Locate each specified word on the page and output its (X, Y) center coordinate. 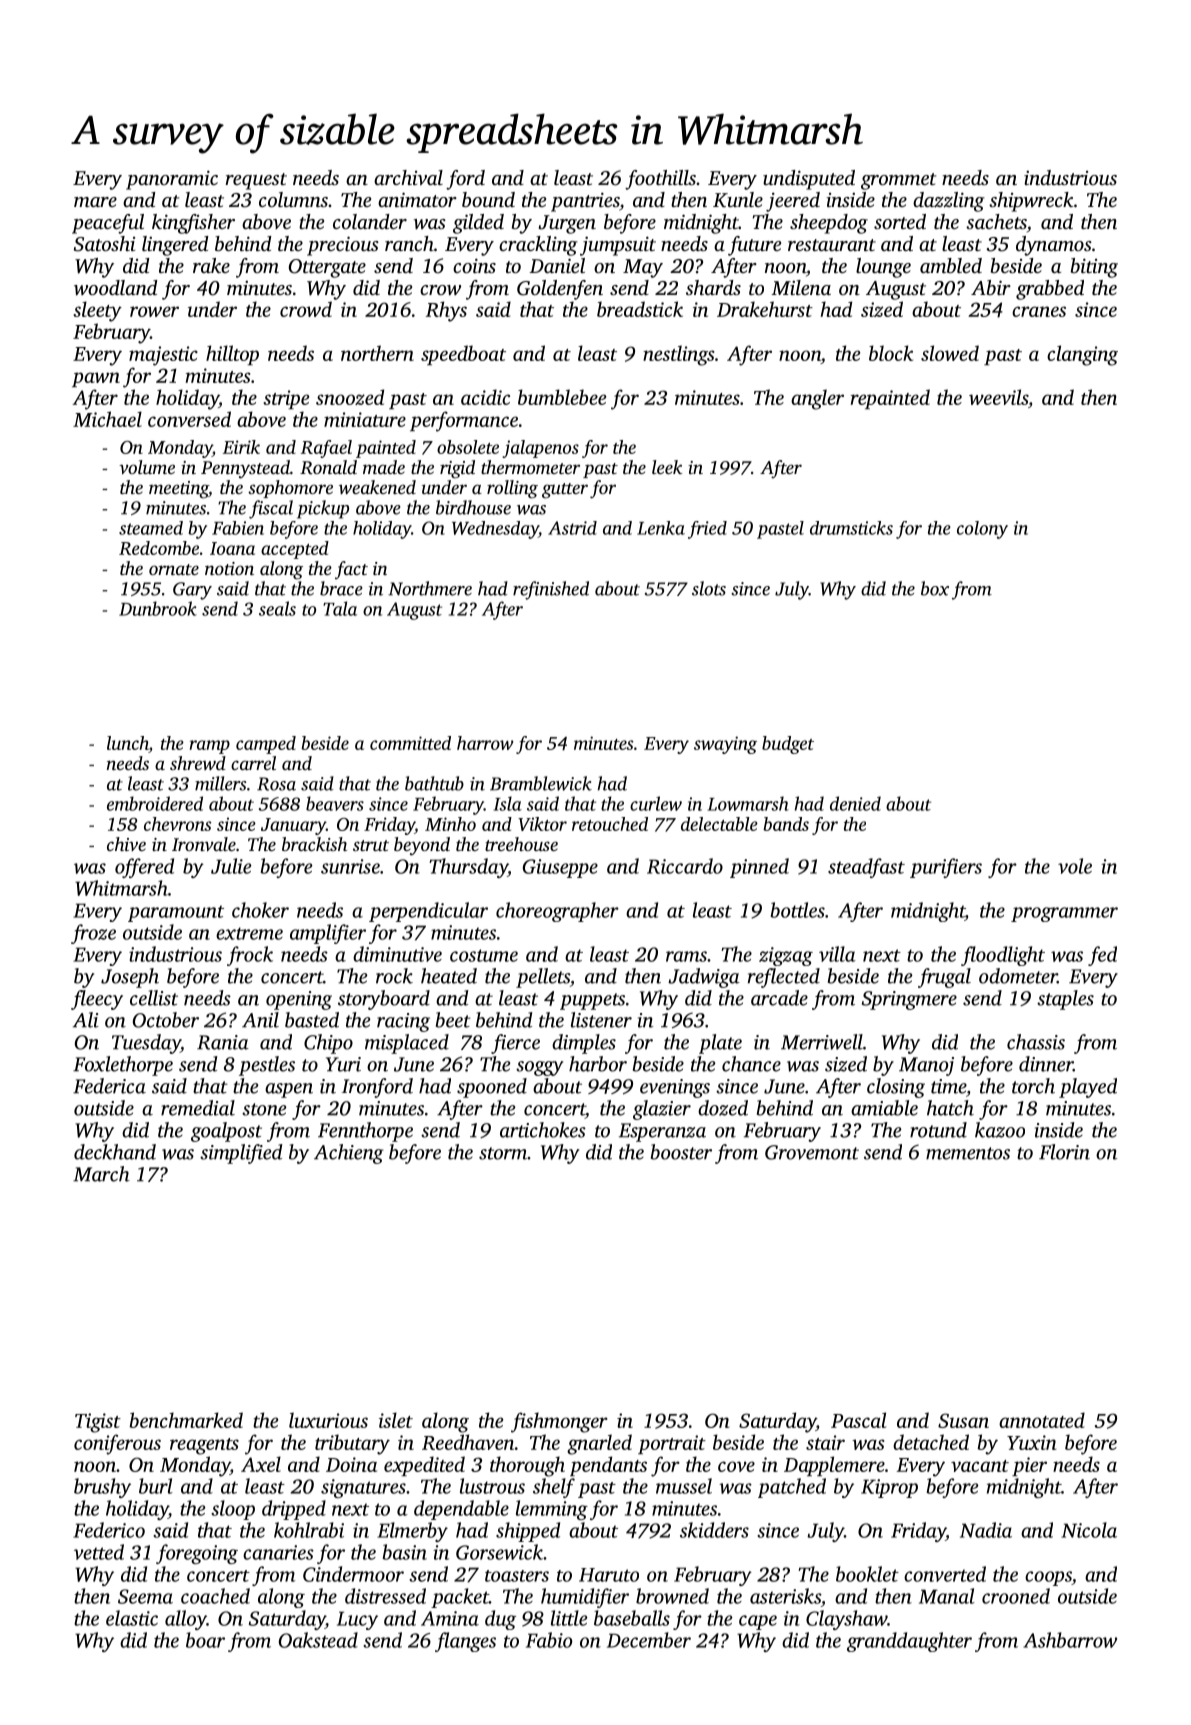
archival (408, 178)
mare (95, 202)
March (101, 1174)
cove (736, 1466)
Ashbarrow (1070, 1640)
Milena (801, 287)
